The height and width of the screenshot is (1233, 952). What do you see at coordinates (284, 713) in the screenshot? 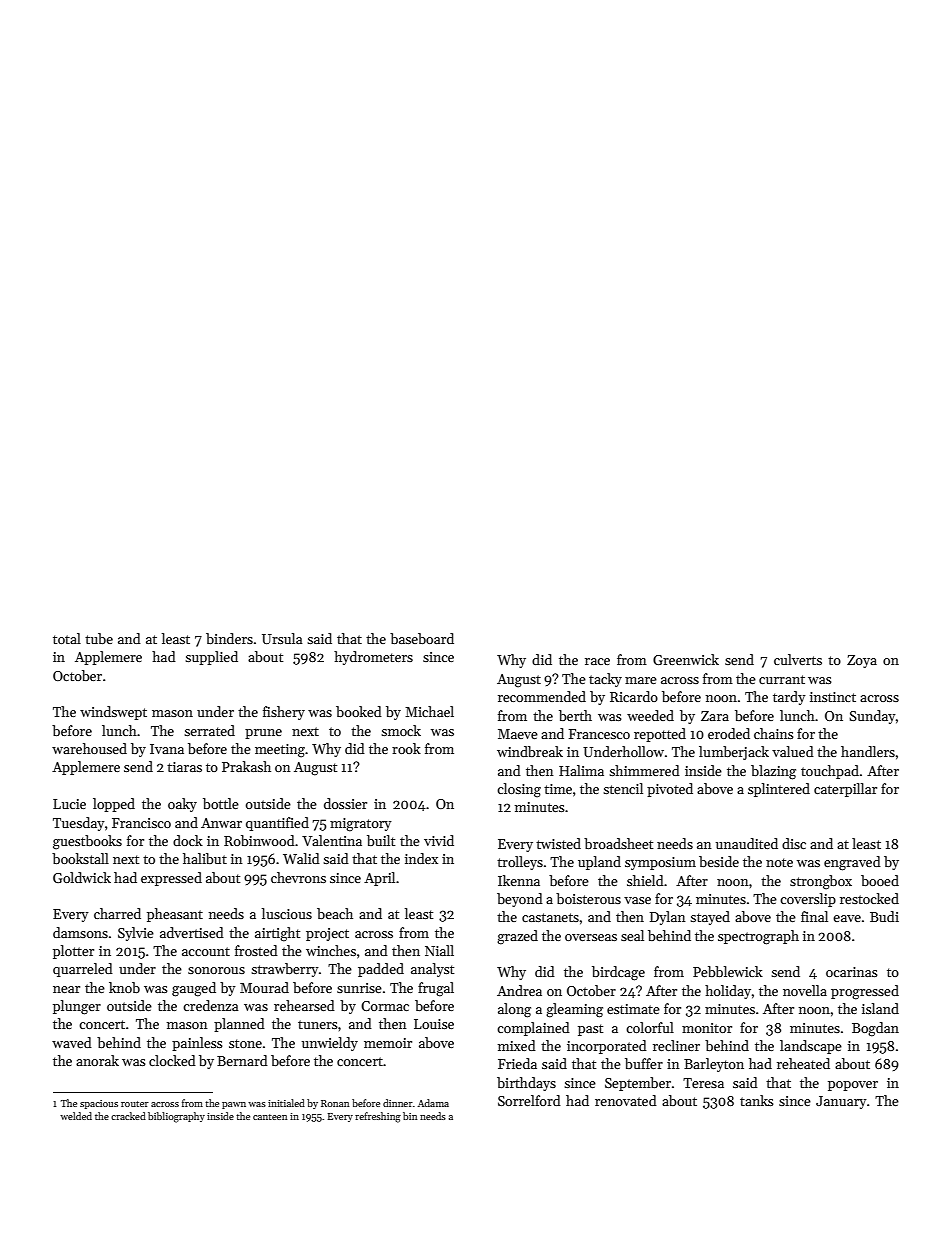
I see `fishery` at bounding box center [284, 713].
